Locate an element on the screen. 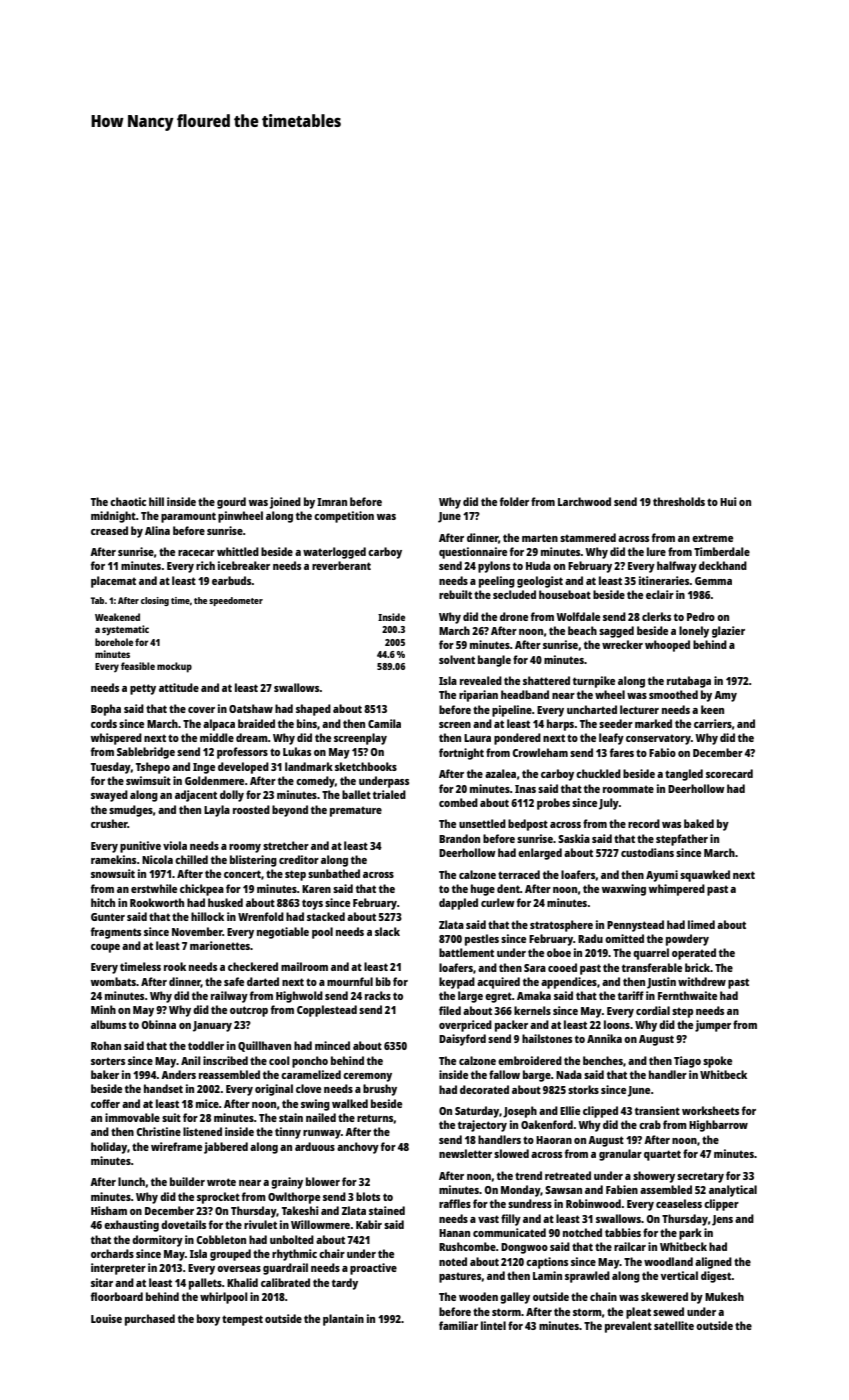 This screenshot has width=849, height=1400. bangle is located at coordinates (494, 661).
